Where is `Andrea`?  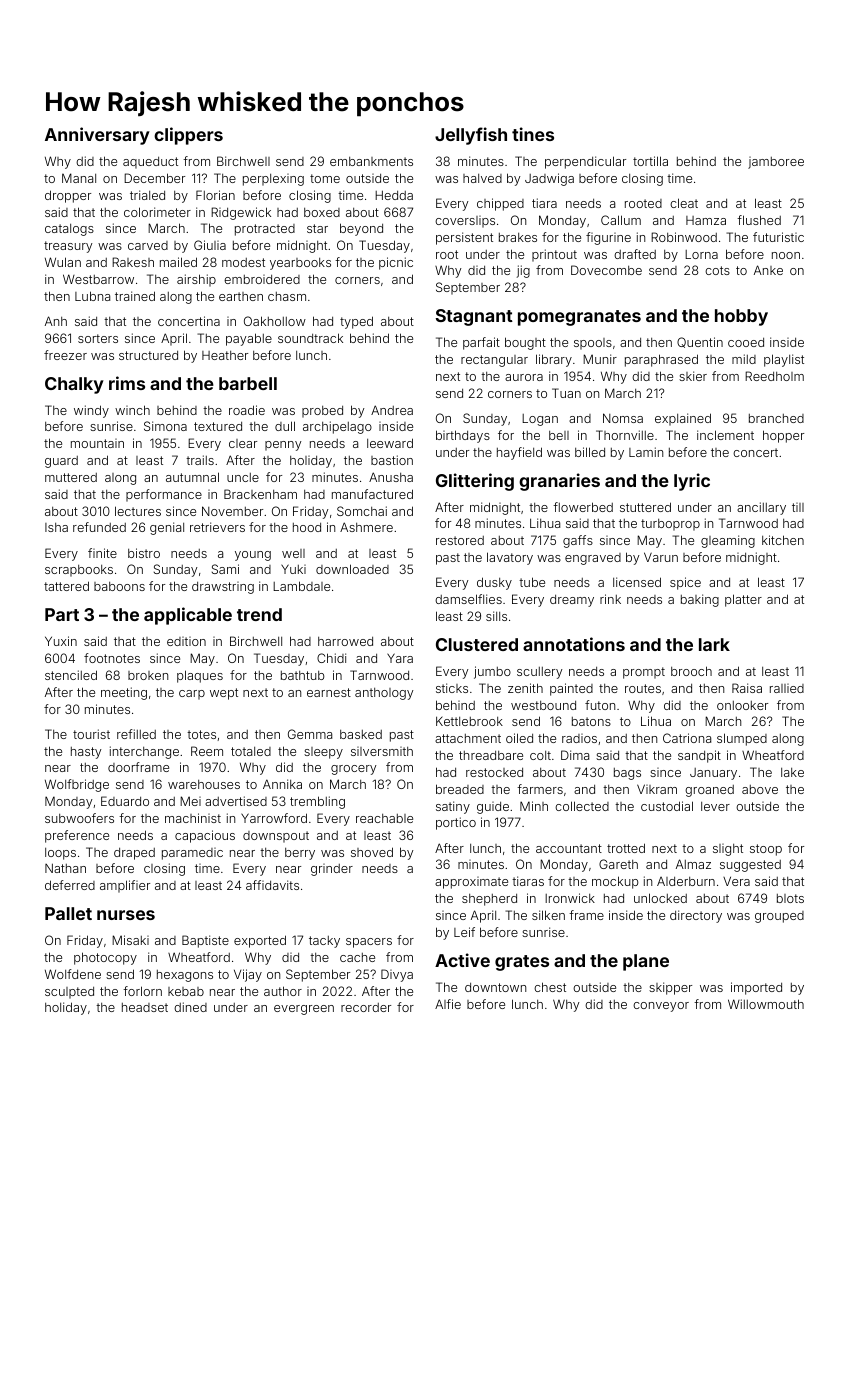
Andrea is located at coordinates (392, 410).
